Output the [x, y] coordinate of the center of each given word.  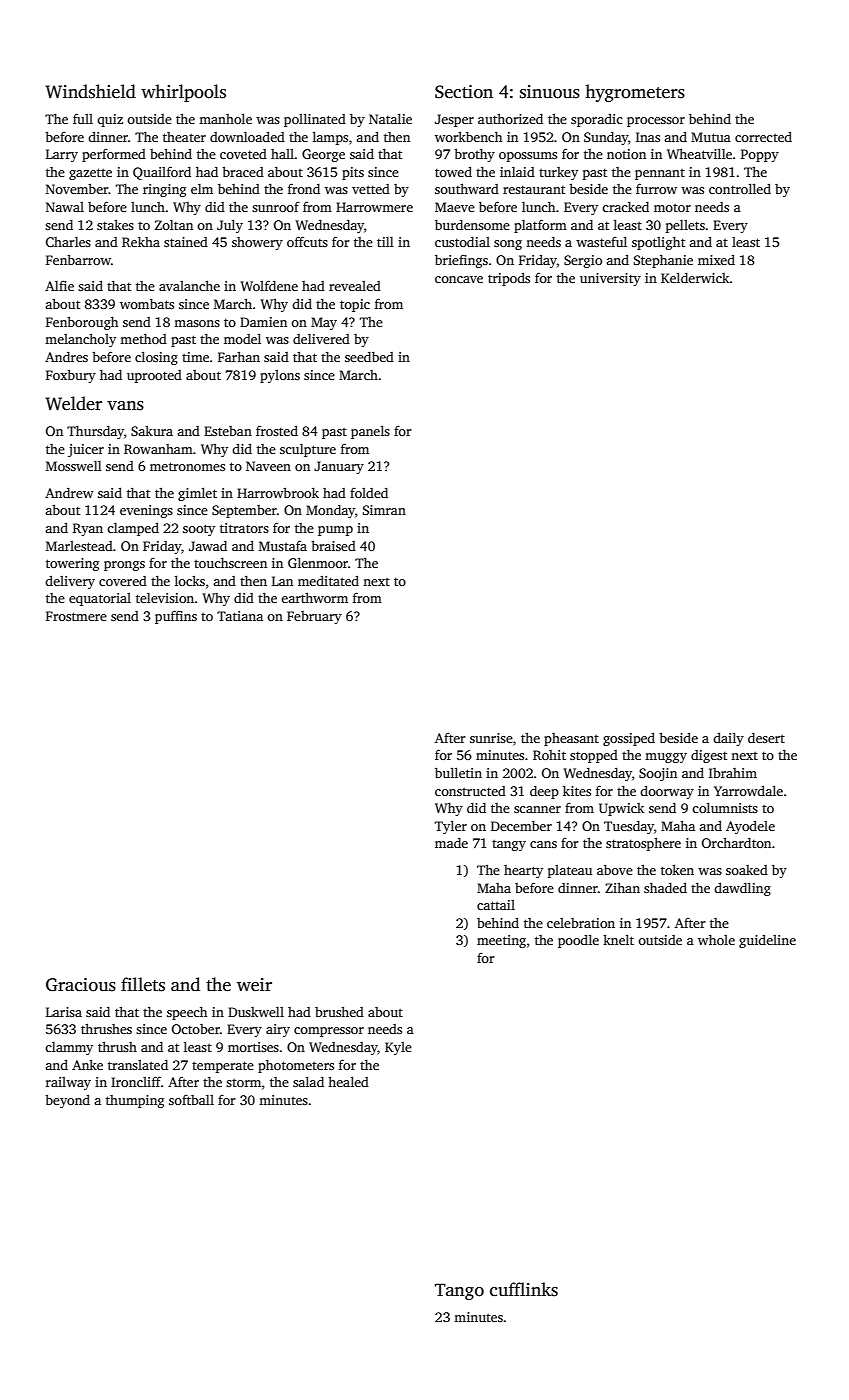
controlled [740, 188]
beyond [67, 1101]
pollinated [315, 120]
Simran [384, 510]
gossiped [629, 739]
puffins [176, 617]
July [230, 226]
